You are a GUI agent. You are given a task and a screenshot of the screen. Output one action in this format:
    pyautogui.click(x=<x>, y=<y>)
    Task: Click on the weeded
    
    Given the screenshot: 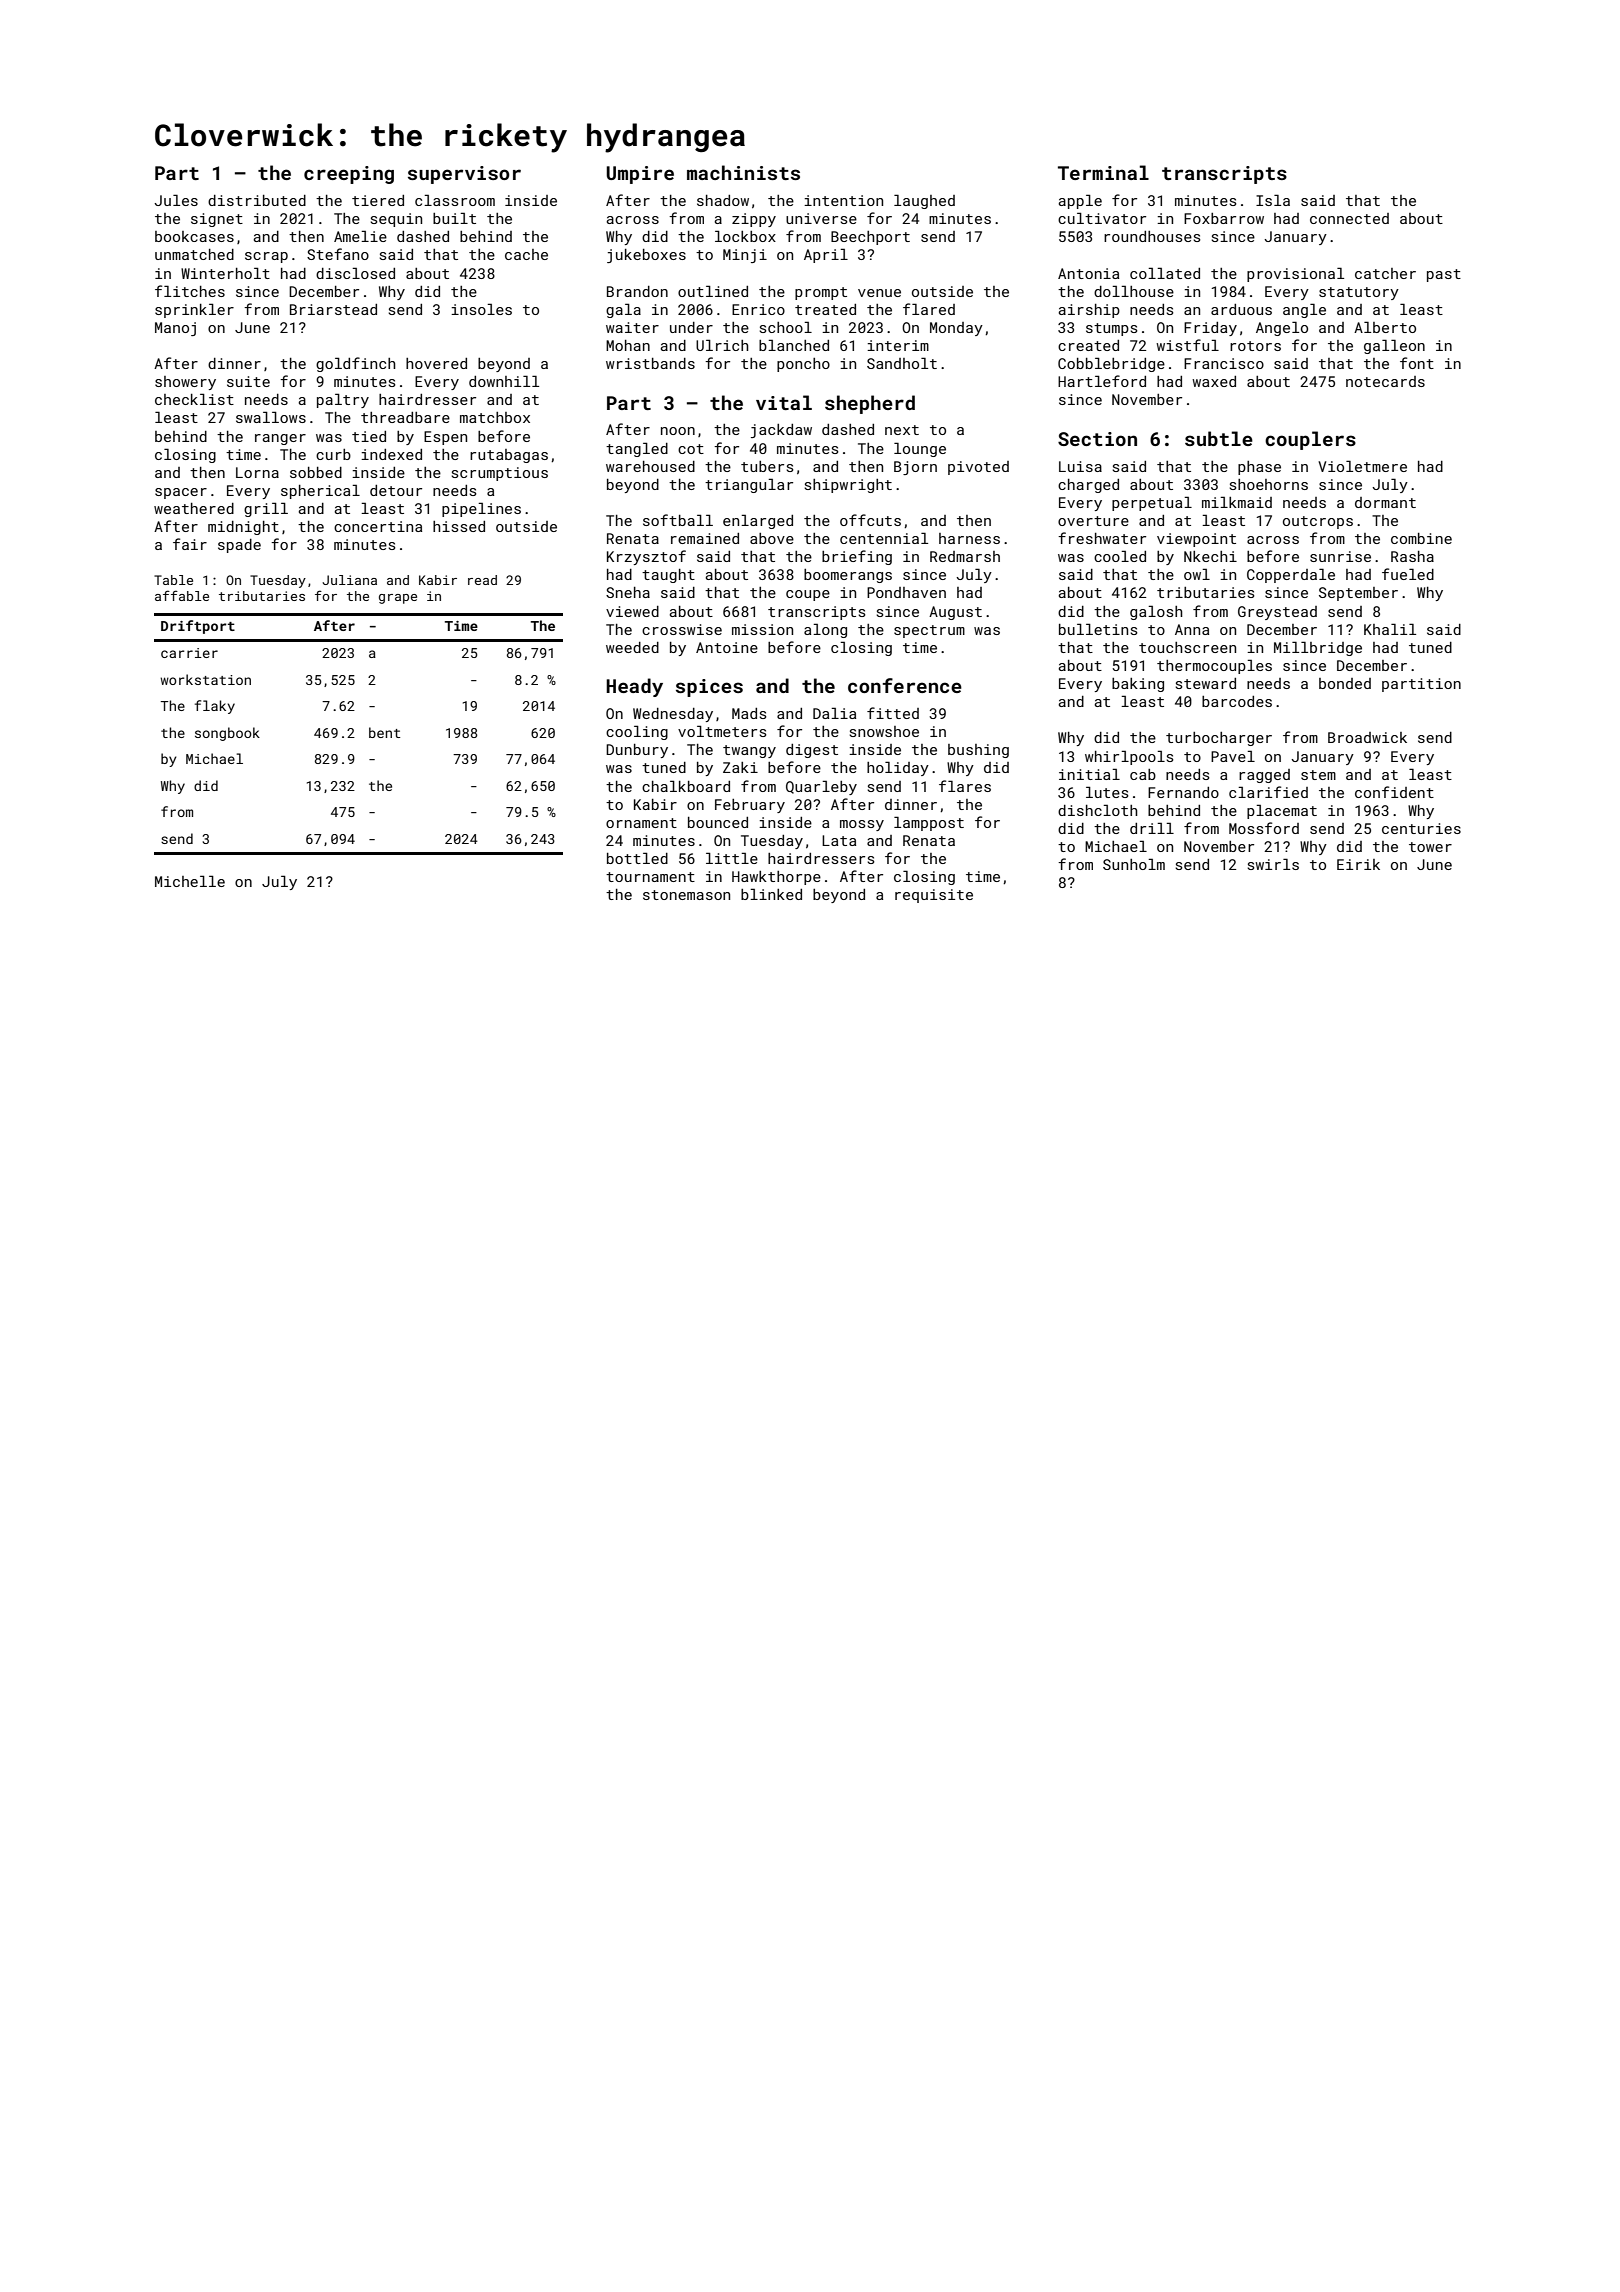 What is the action you would take?
    pyautogui.click(x=632, y=647)
